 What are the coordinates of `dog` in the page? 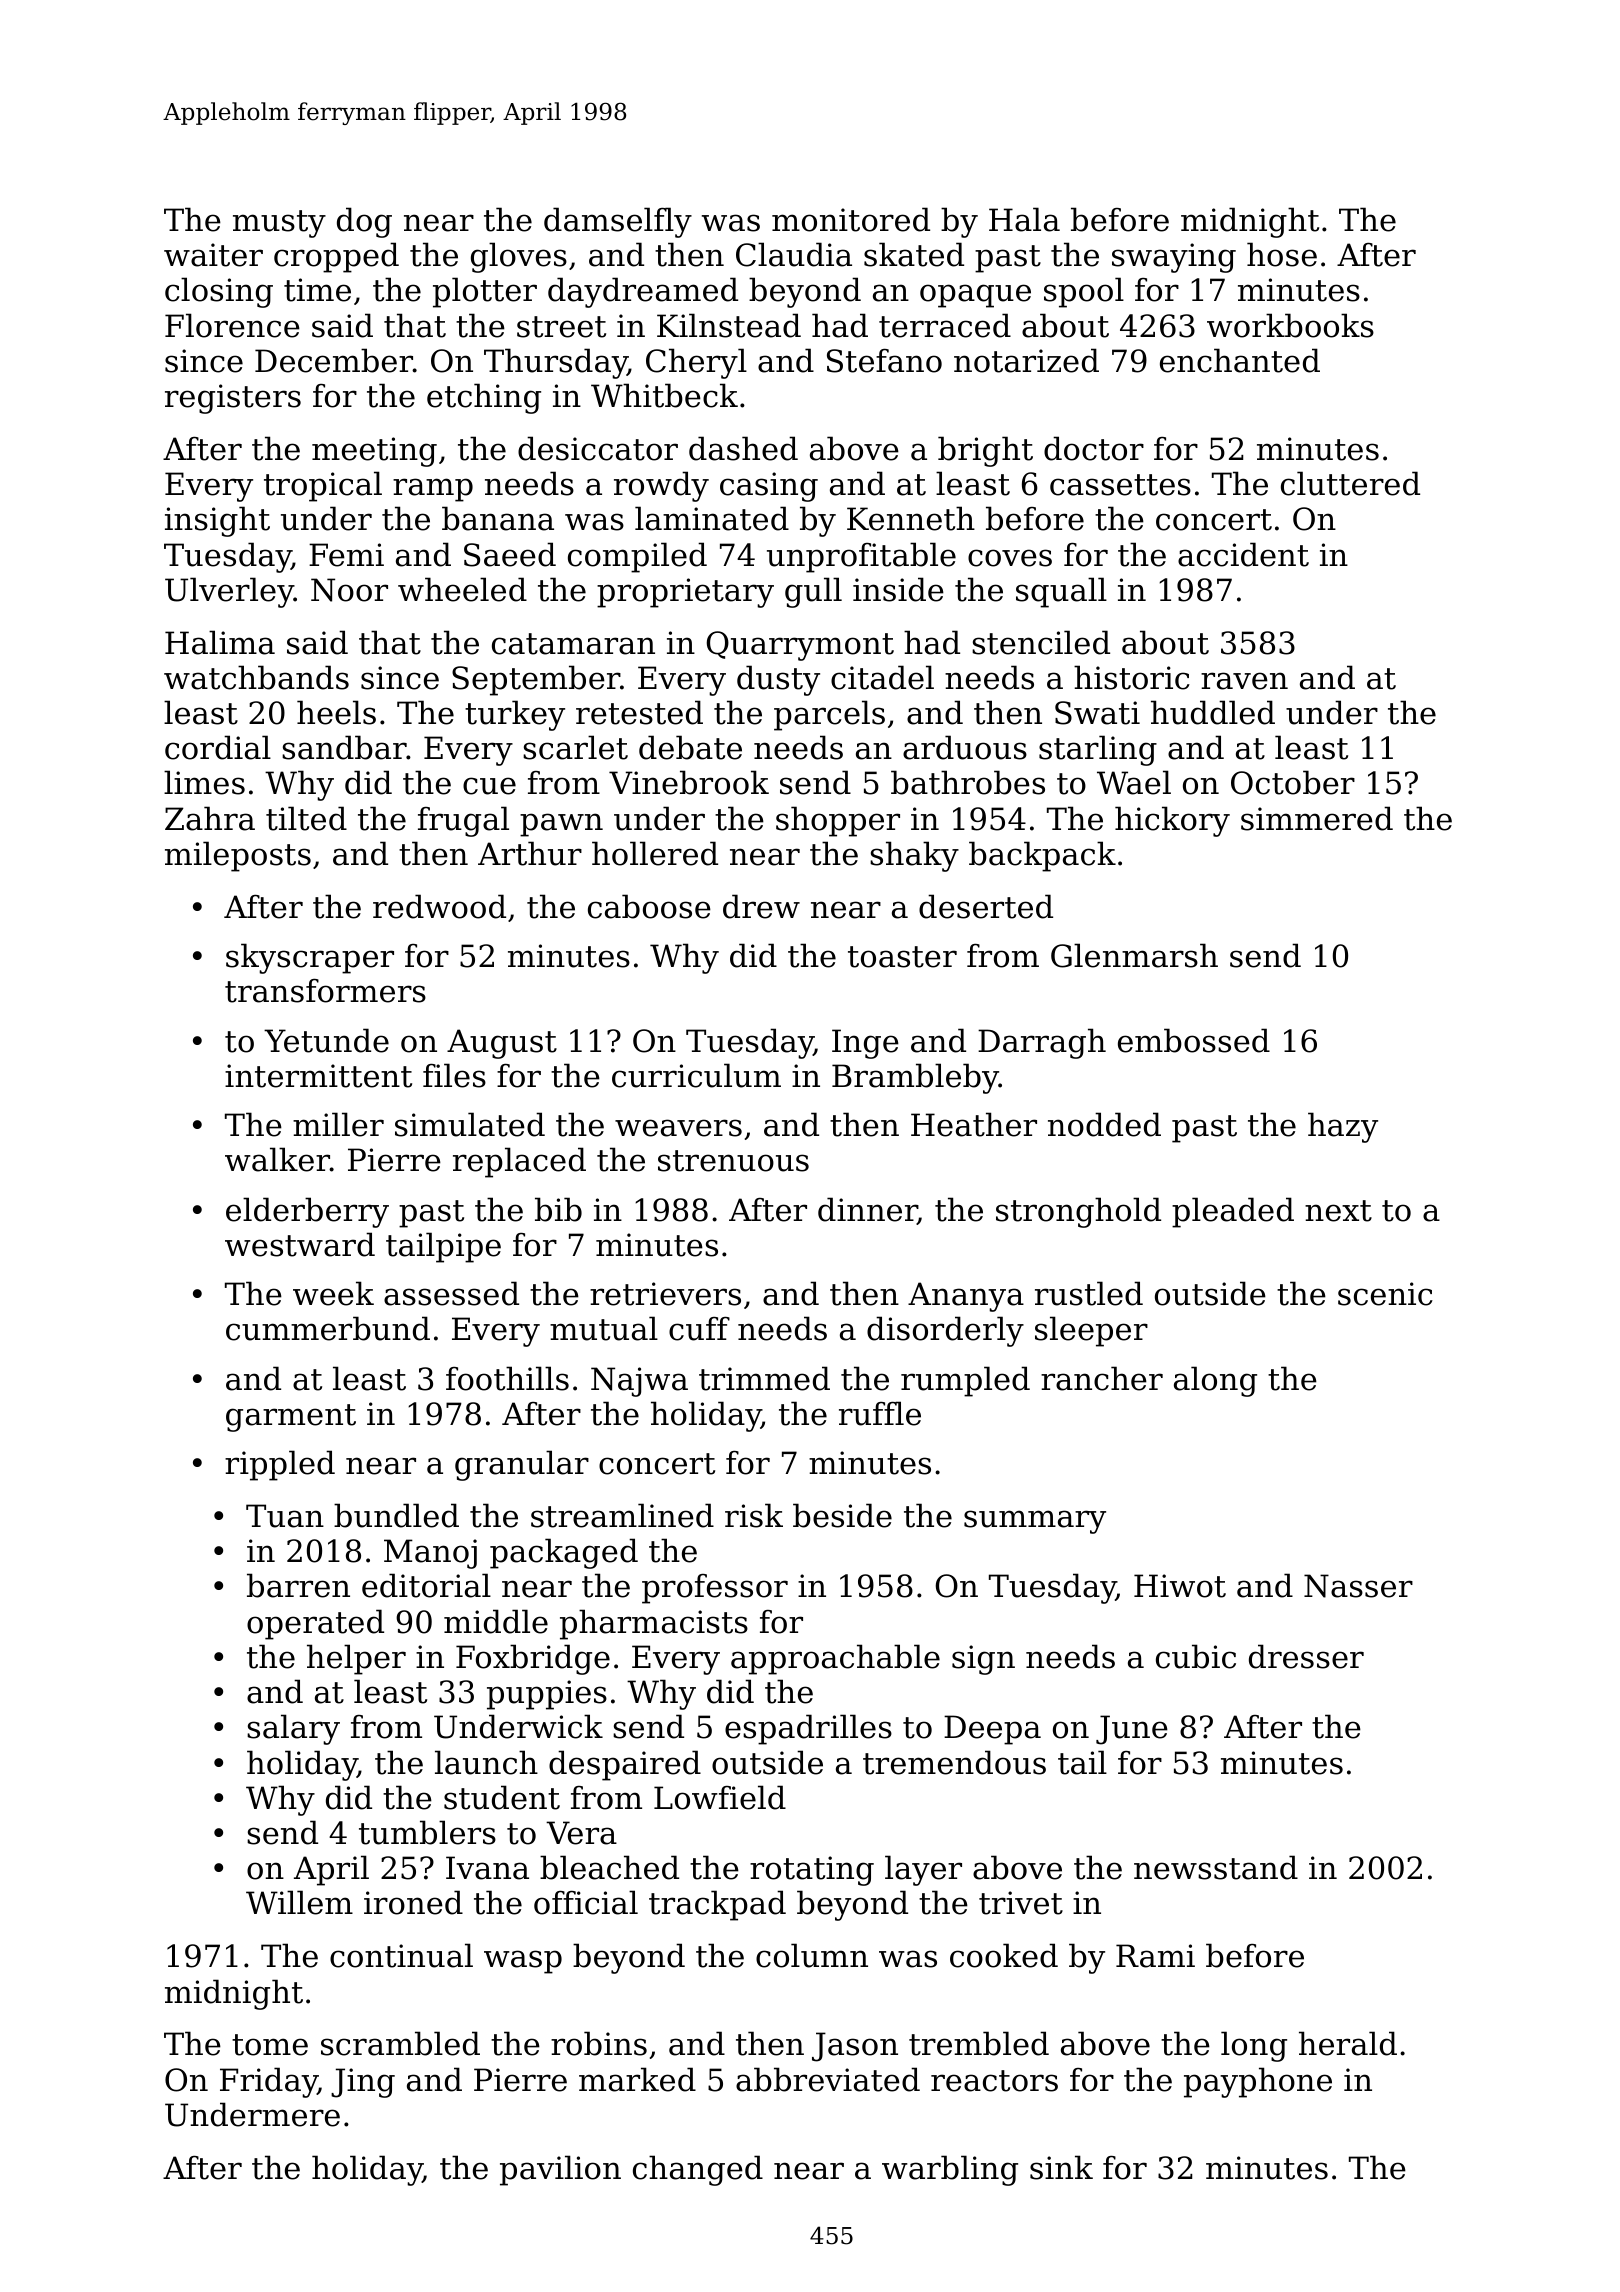 It's located at (364, 222).
